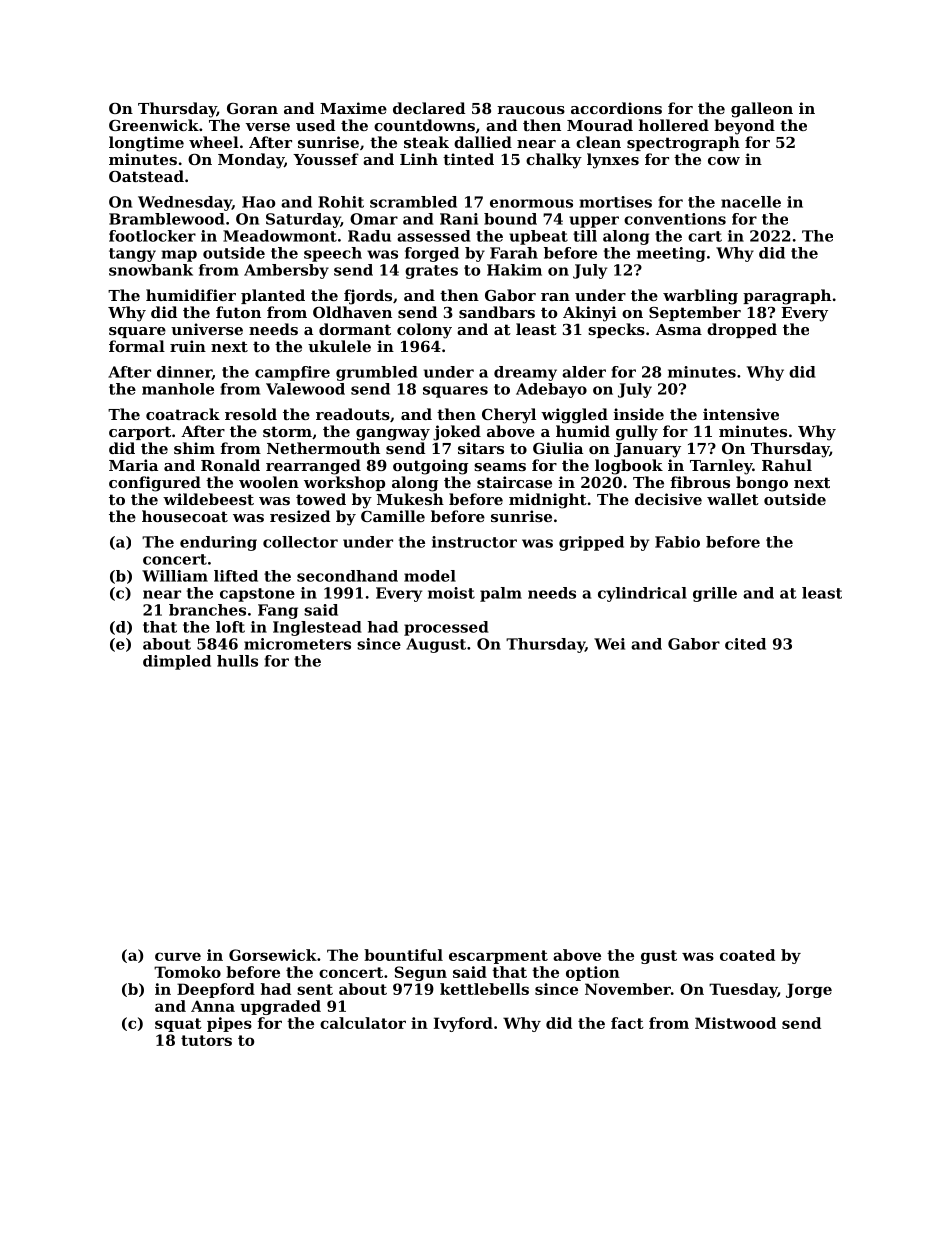  Describe the element at coordinates (446, 628) in the screenshot. I see `processed` at that location.
